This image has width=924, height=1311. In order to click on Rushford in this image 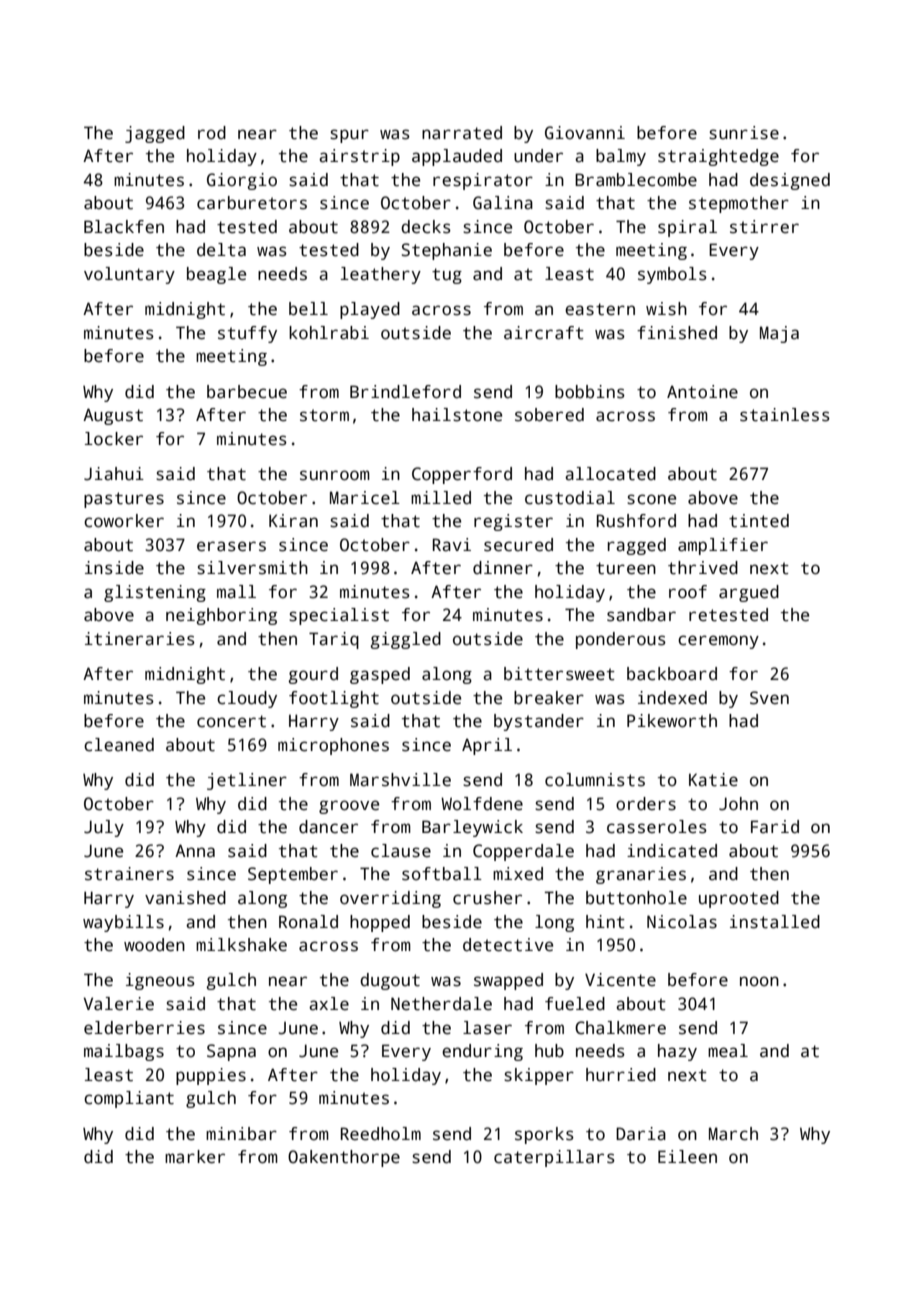, I will do `click(636, 521)`.
